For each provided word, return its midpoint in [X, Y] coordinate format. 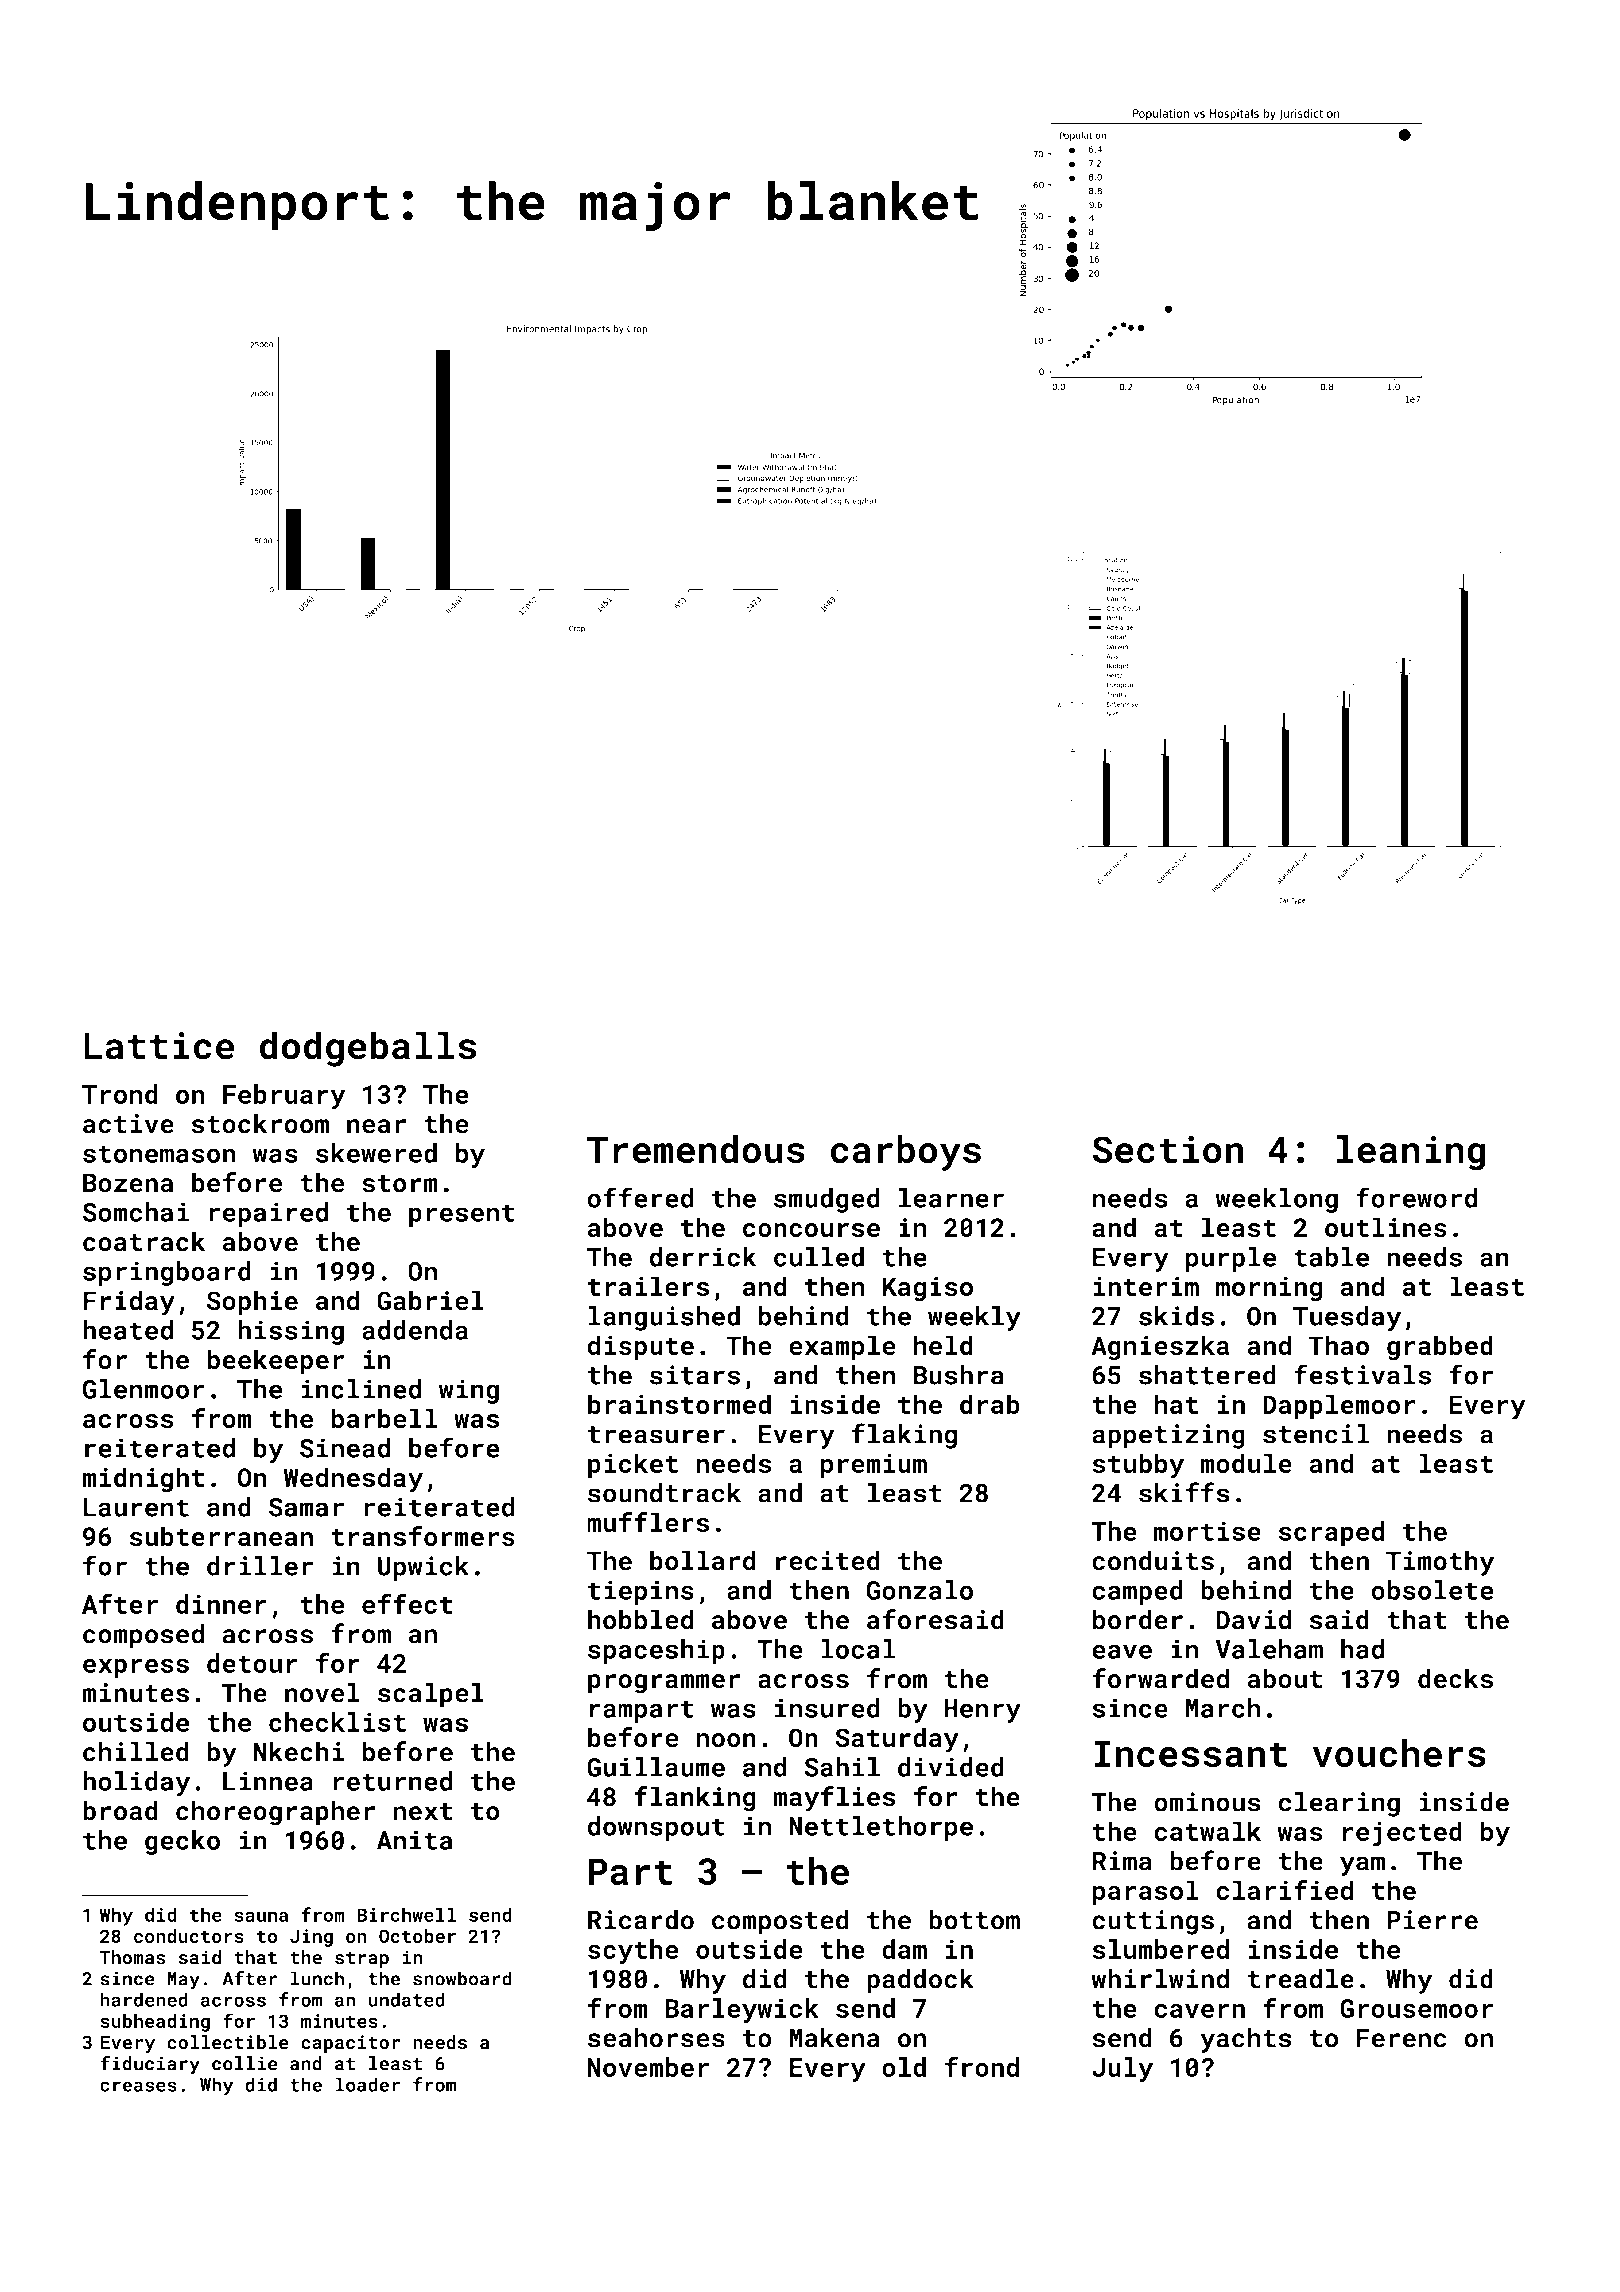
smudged [827, 1200]
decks [1455, 1678]
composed [143, 1636]
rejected [1402, 1834]
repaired [268, 1214]
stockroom [260, 1123]
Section [1168, 1150]
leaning [1411, 1153]
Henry [982, 1711]
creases [138, 2086]
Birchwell [406, 1914]
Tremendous [696, 1149]
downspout [656, 1828]
